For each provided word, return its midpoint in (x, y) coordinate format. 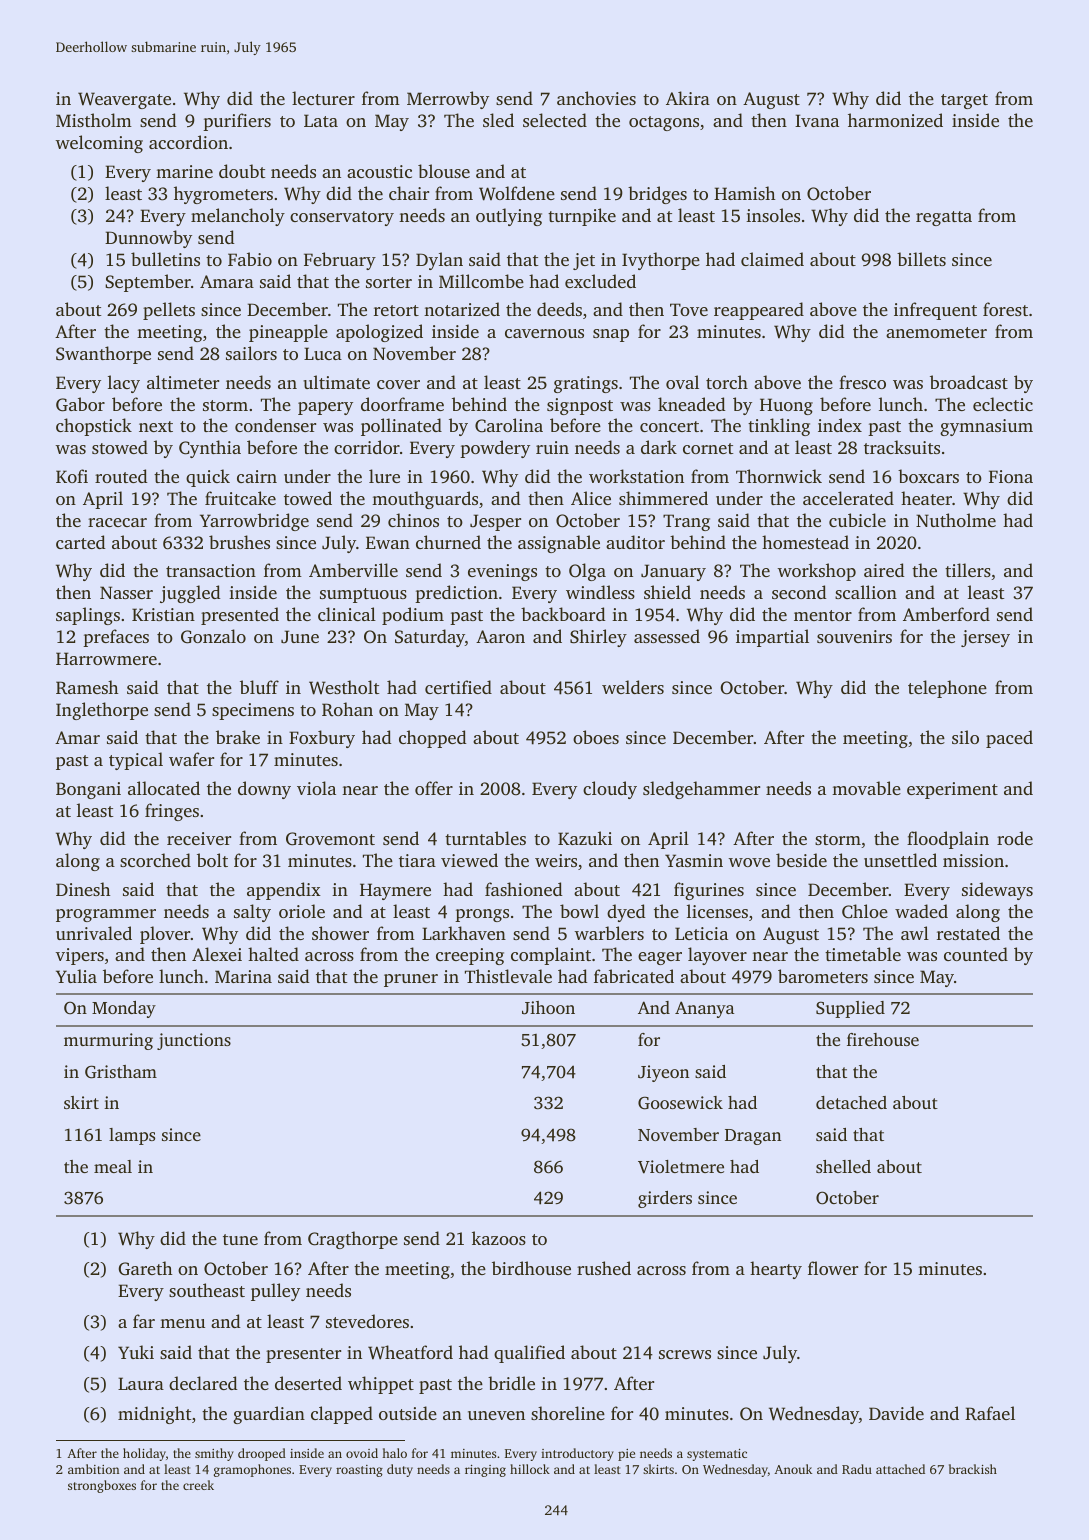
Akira (688, 98)
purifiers (237, 122)
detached (851, 1102)
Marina (243, 976)
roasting (359, 1471)
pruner (411, 980)
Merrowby (448, 100)
